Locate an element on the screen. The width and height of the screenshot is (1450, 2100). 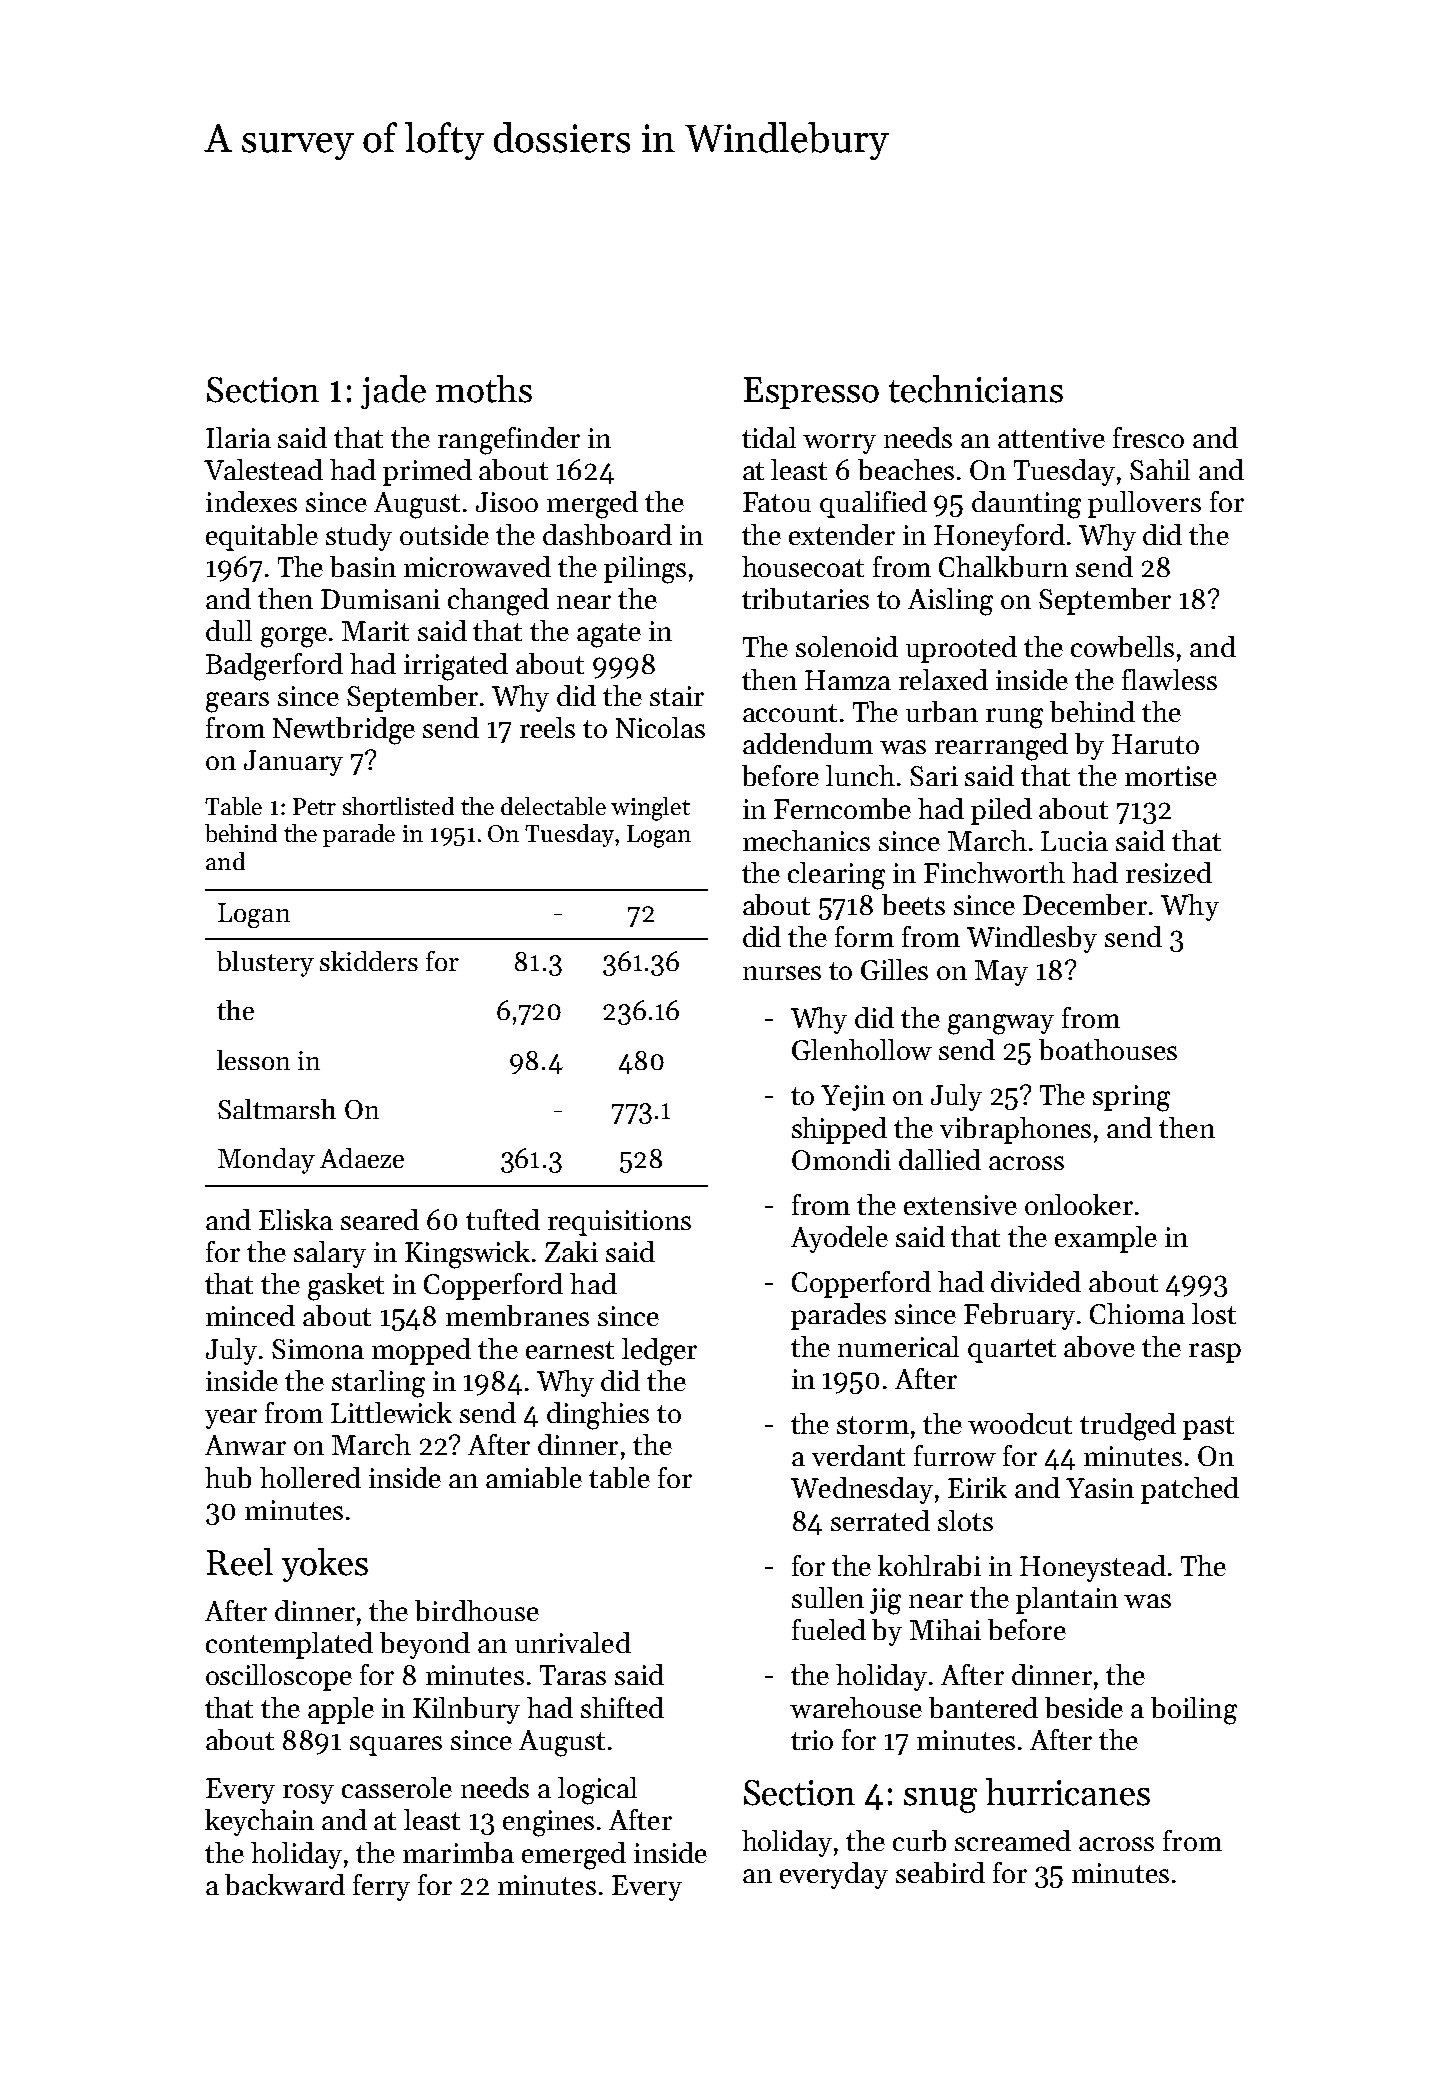
trudged is located at coordinates (1128, 1427).
